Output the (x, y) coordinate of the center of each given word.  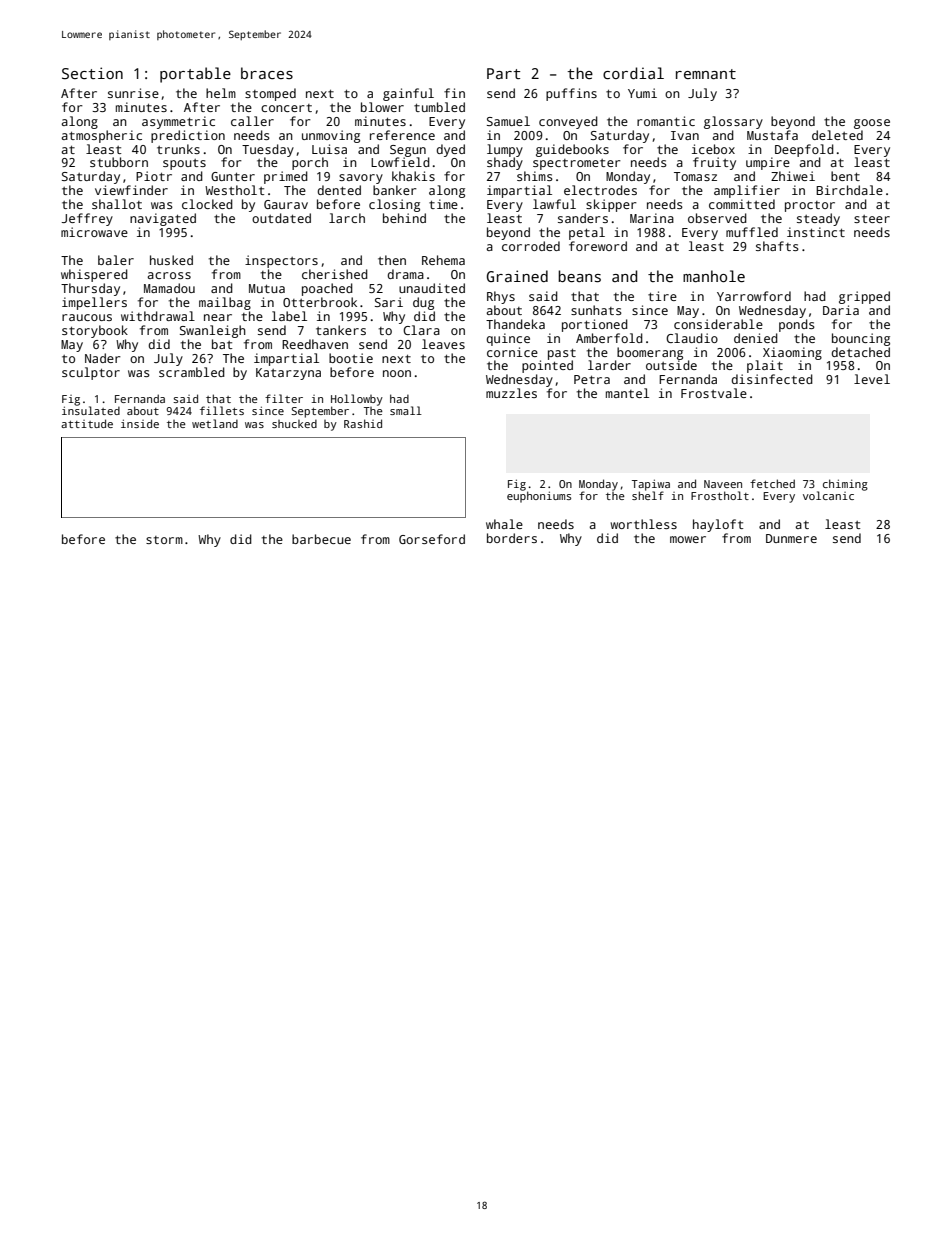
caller (252, 121)
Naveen (723, 484)
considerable (718, 324)
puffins (571, 94)
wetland (215, 423)
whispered (94, 275)
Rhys (501, 297)
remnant (706, 74)
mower (688, 539)
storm (164, 540)
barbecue (321, 539)
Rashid (363, 423)
